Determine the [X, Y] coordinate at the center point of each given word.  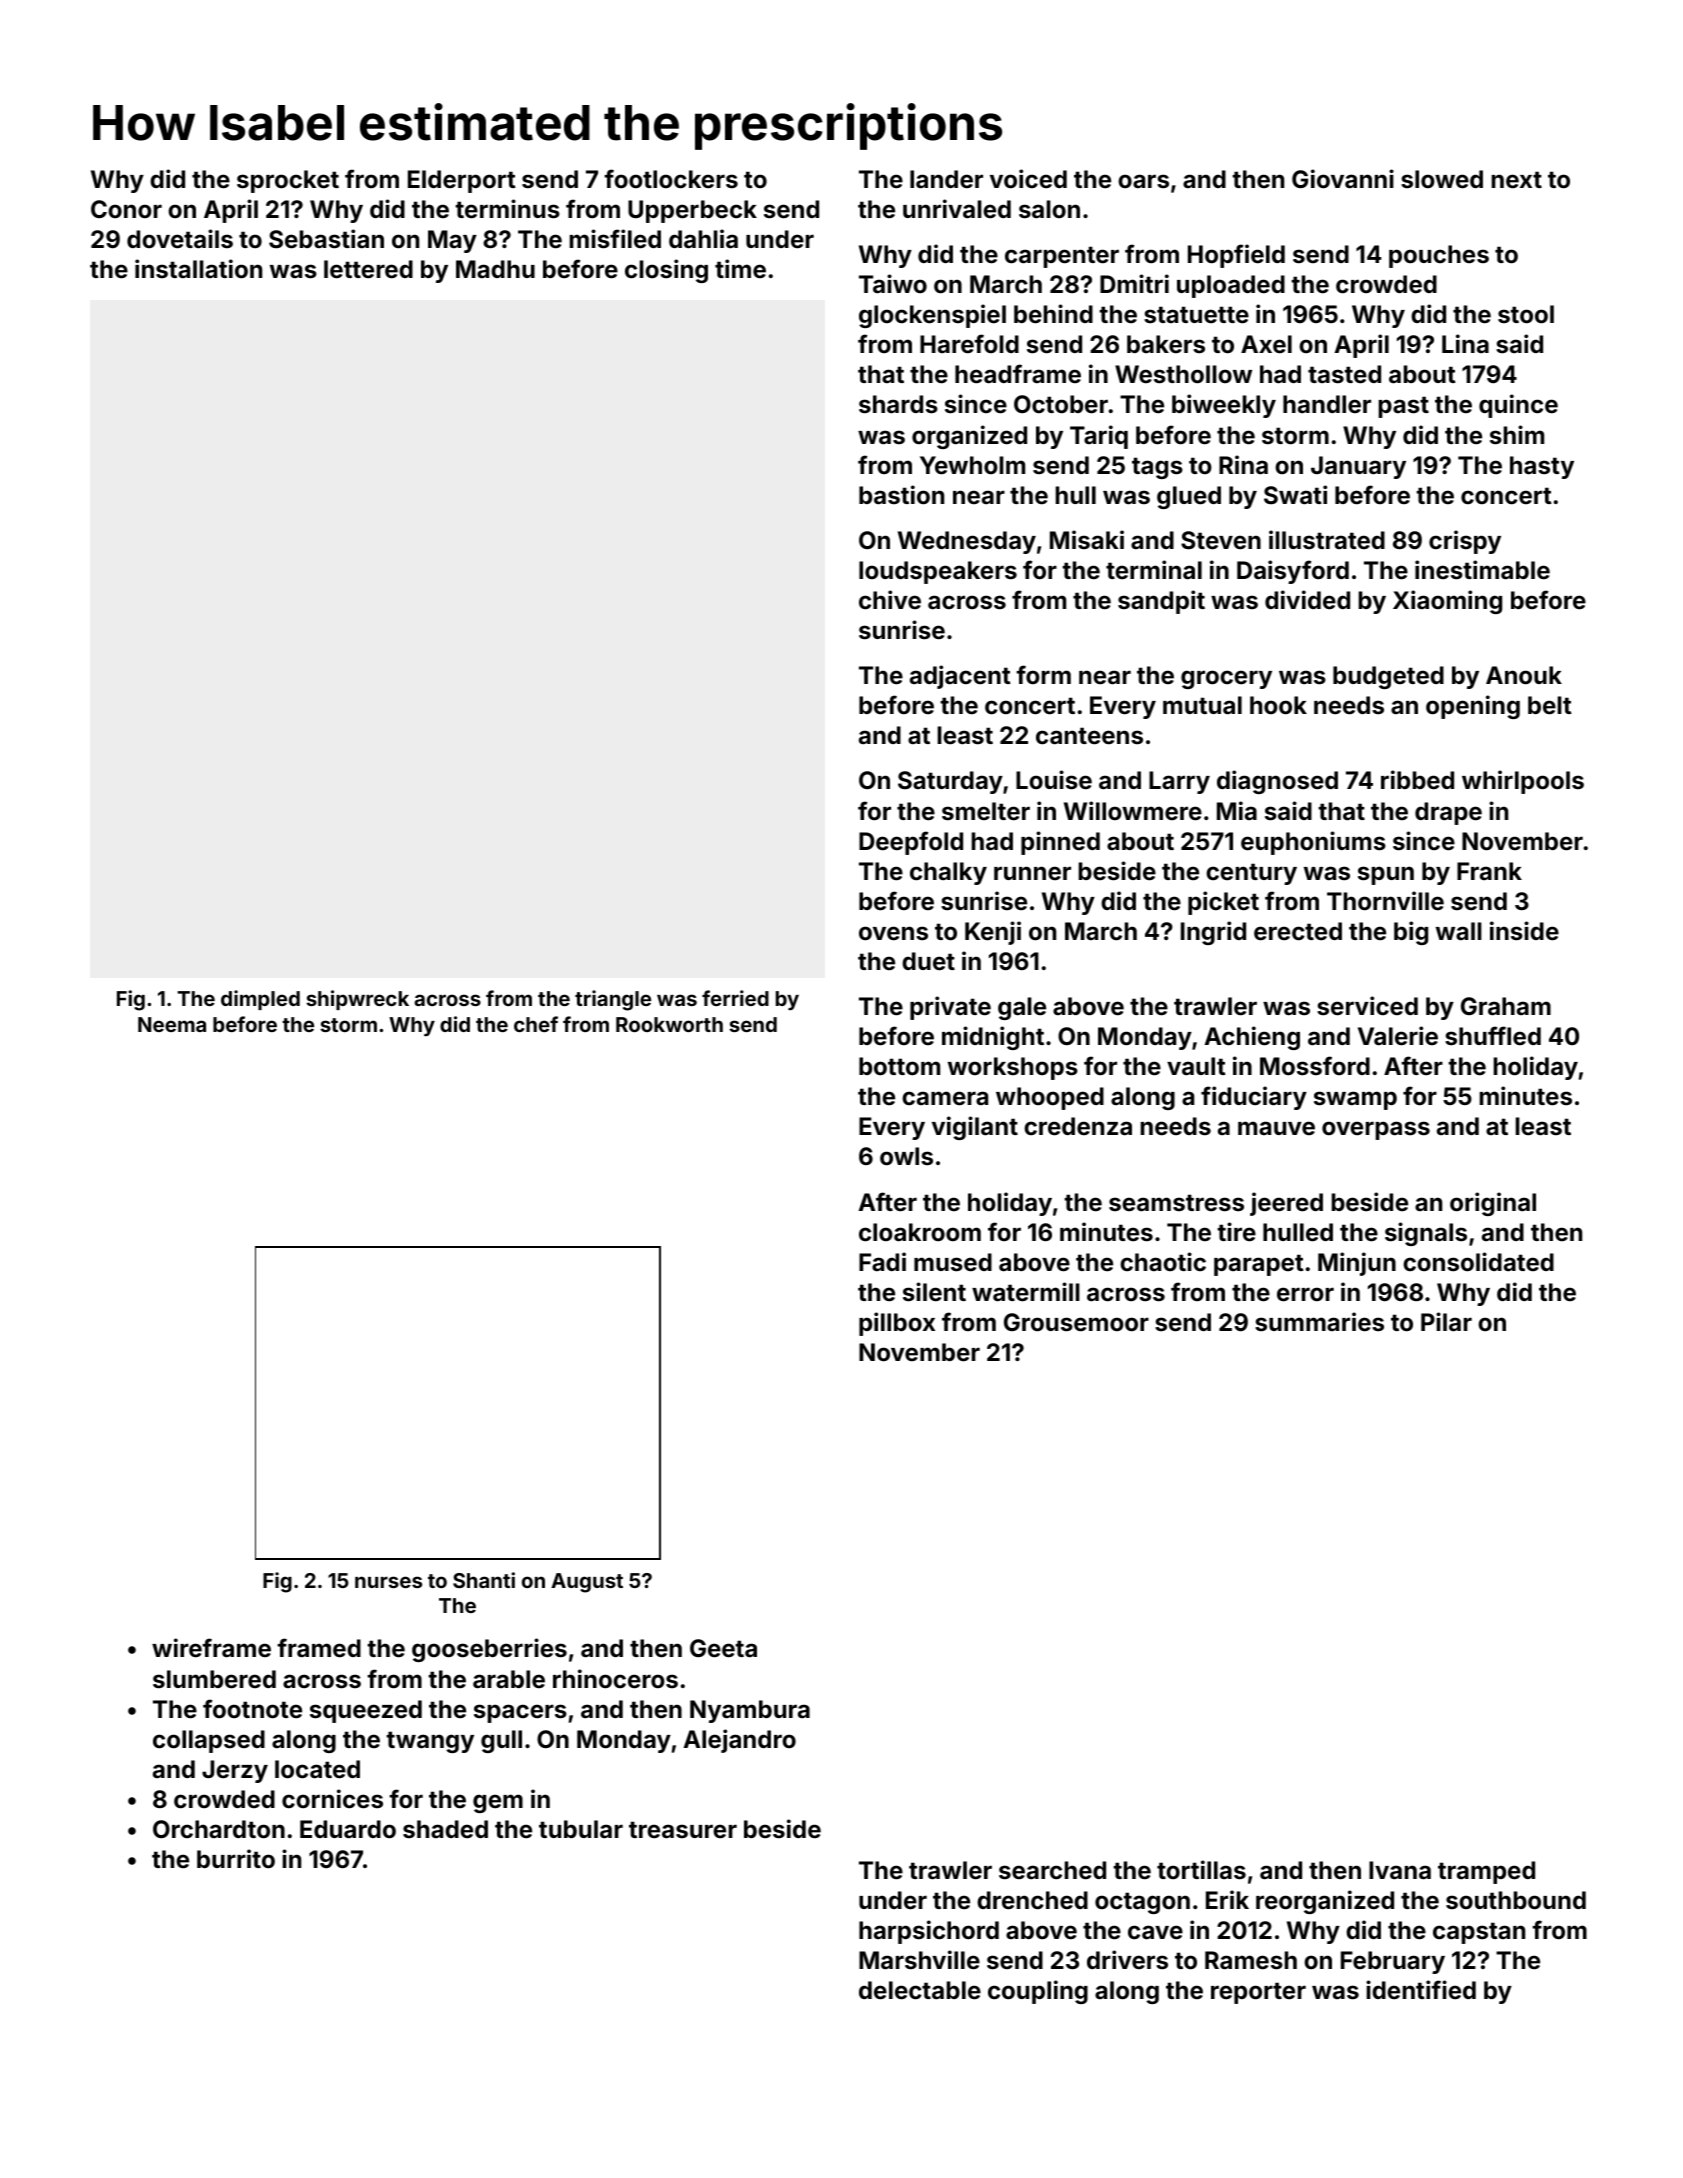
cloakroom [920, 1232]
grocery [1226, 679]
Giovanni [1343, 179]
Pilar [1446, 1322]
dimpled [260, 1000]
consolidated [1478, 1262]
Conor [126, 209]
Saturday [950, 782]
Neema [172, 1024]
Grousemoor [1076, 1322]
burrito [236, 1859]
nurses [388, 1582]
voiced [1028, 179]
